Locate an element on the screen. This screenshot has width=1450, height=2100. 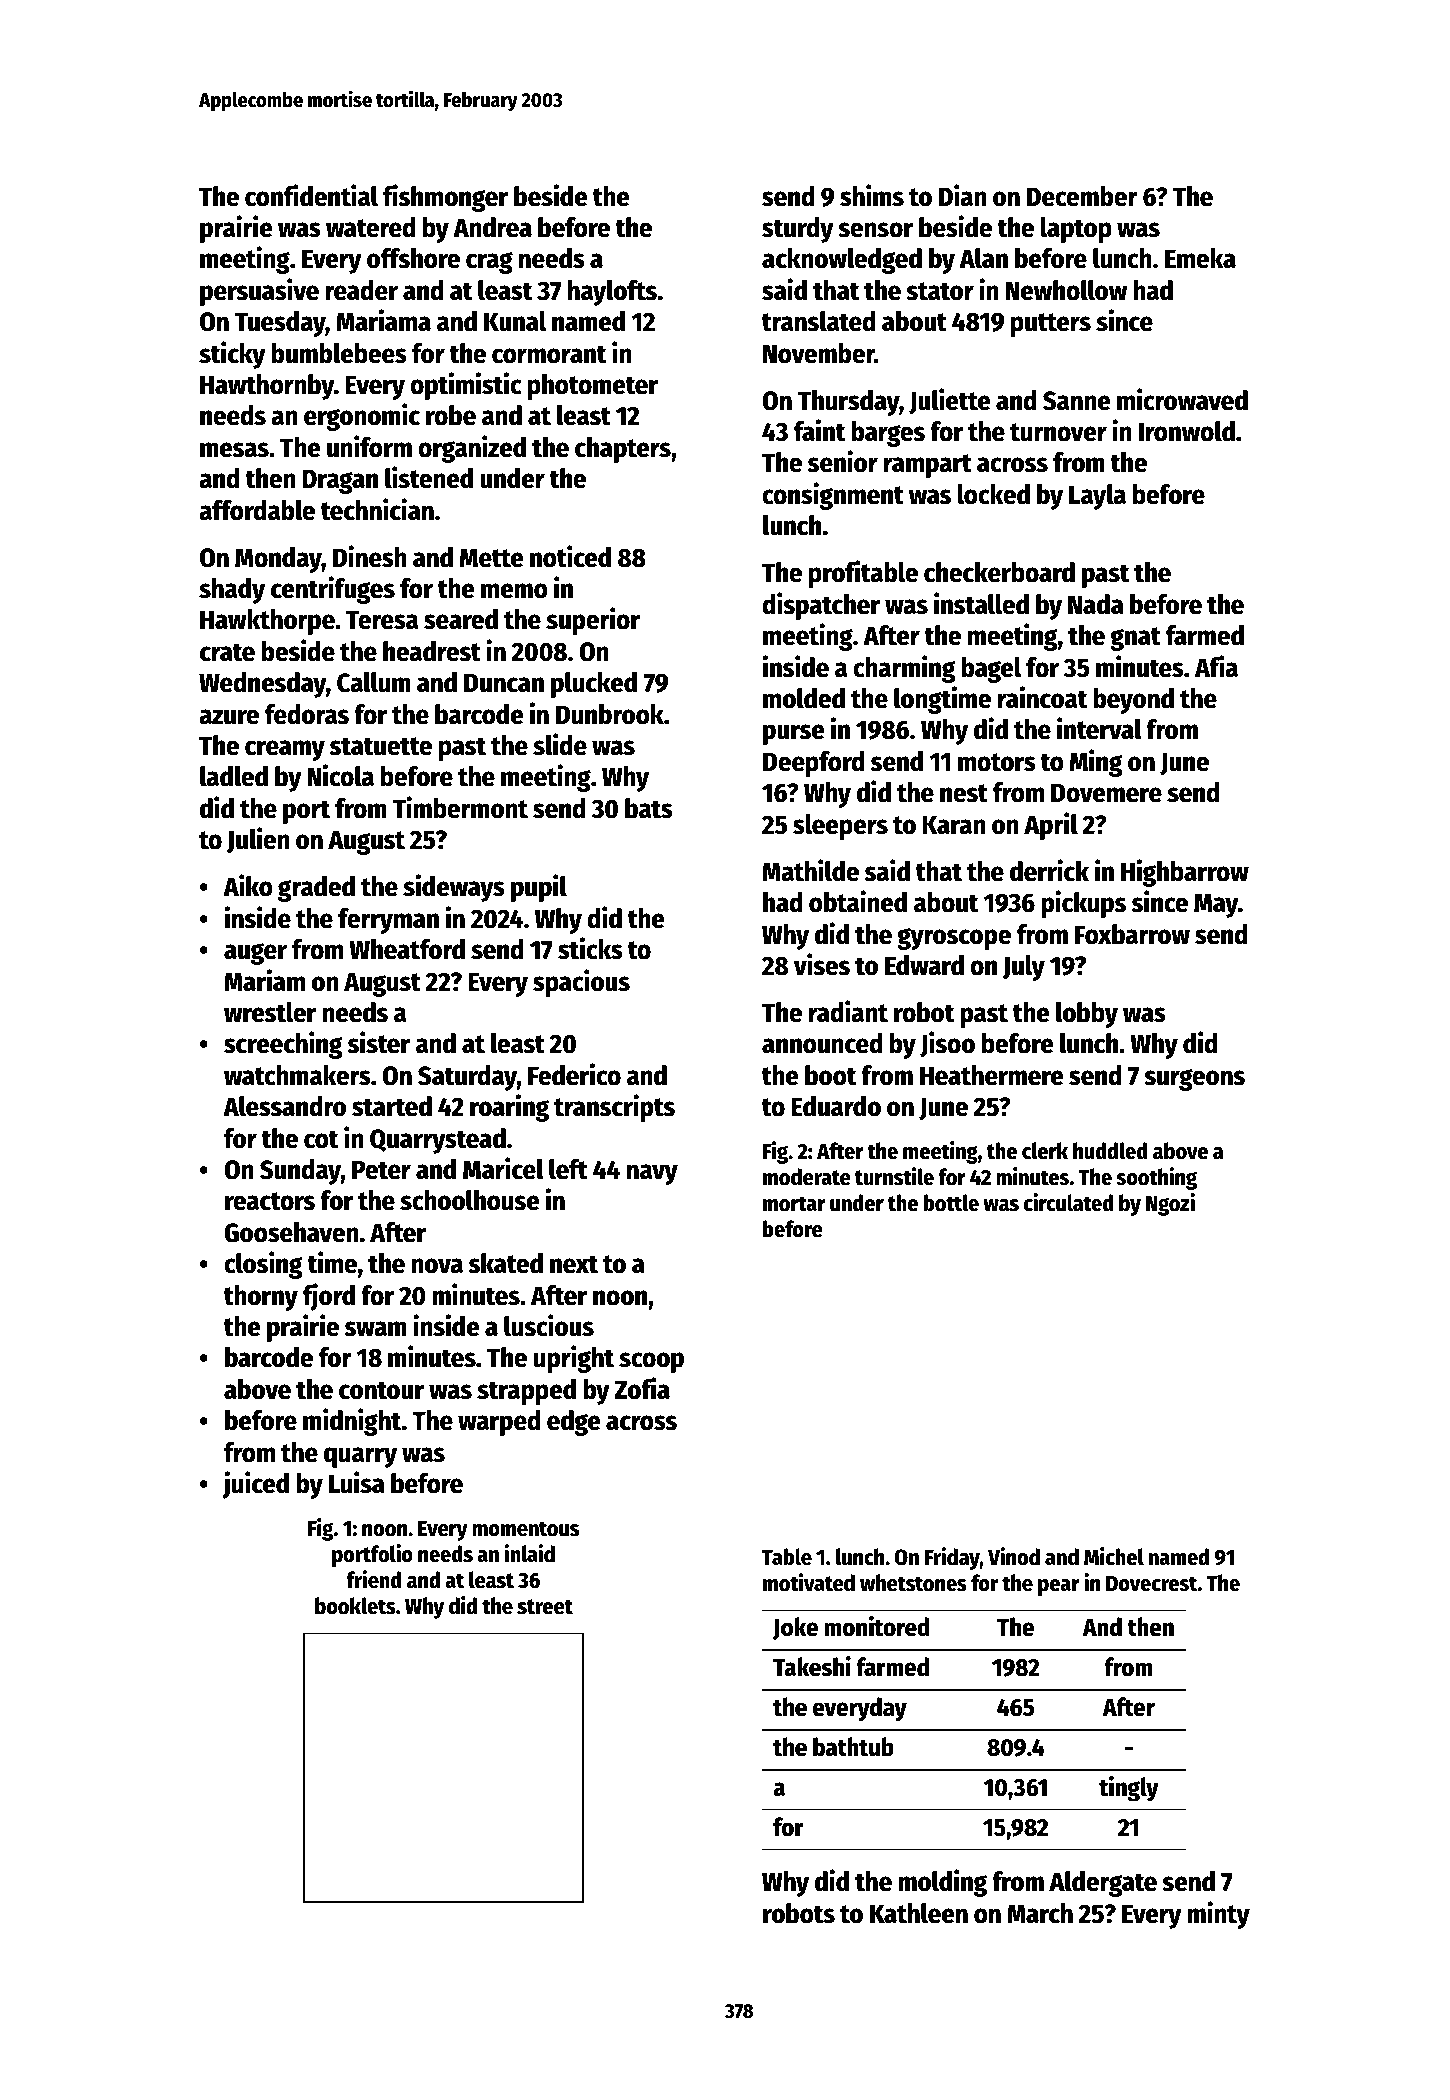
Ngozi is located at coordinates (1170, 1204).
